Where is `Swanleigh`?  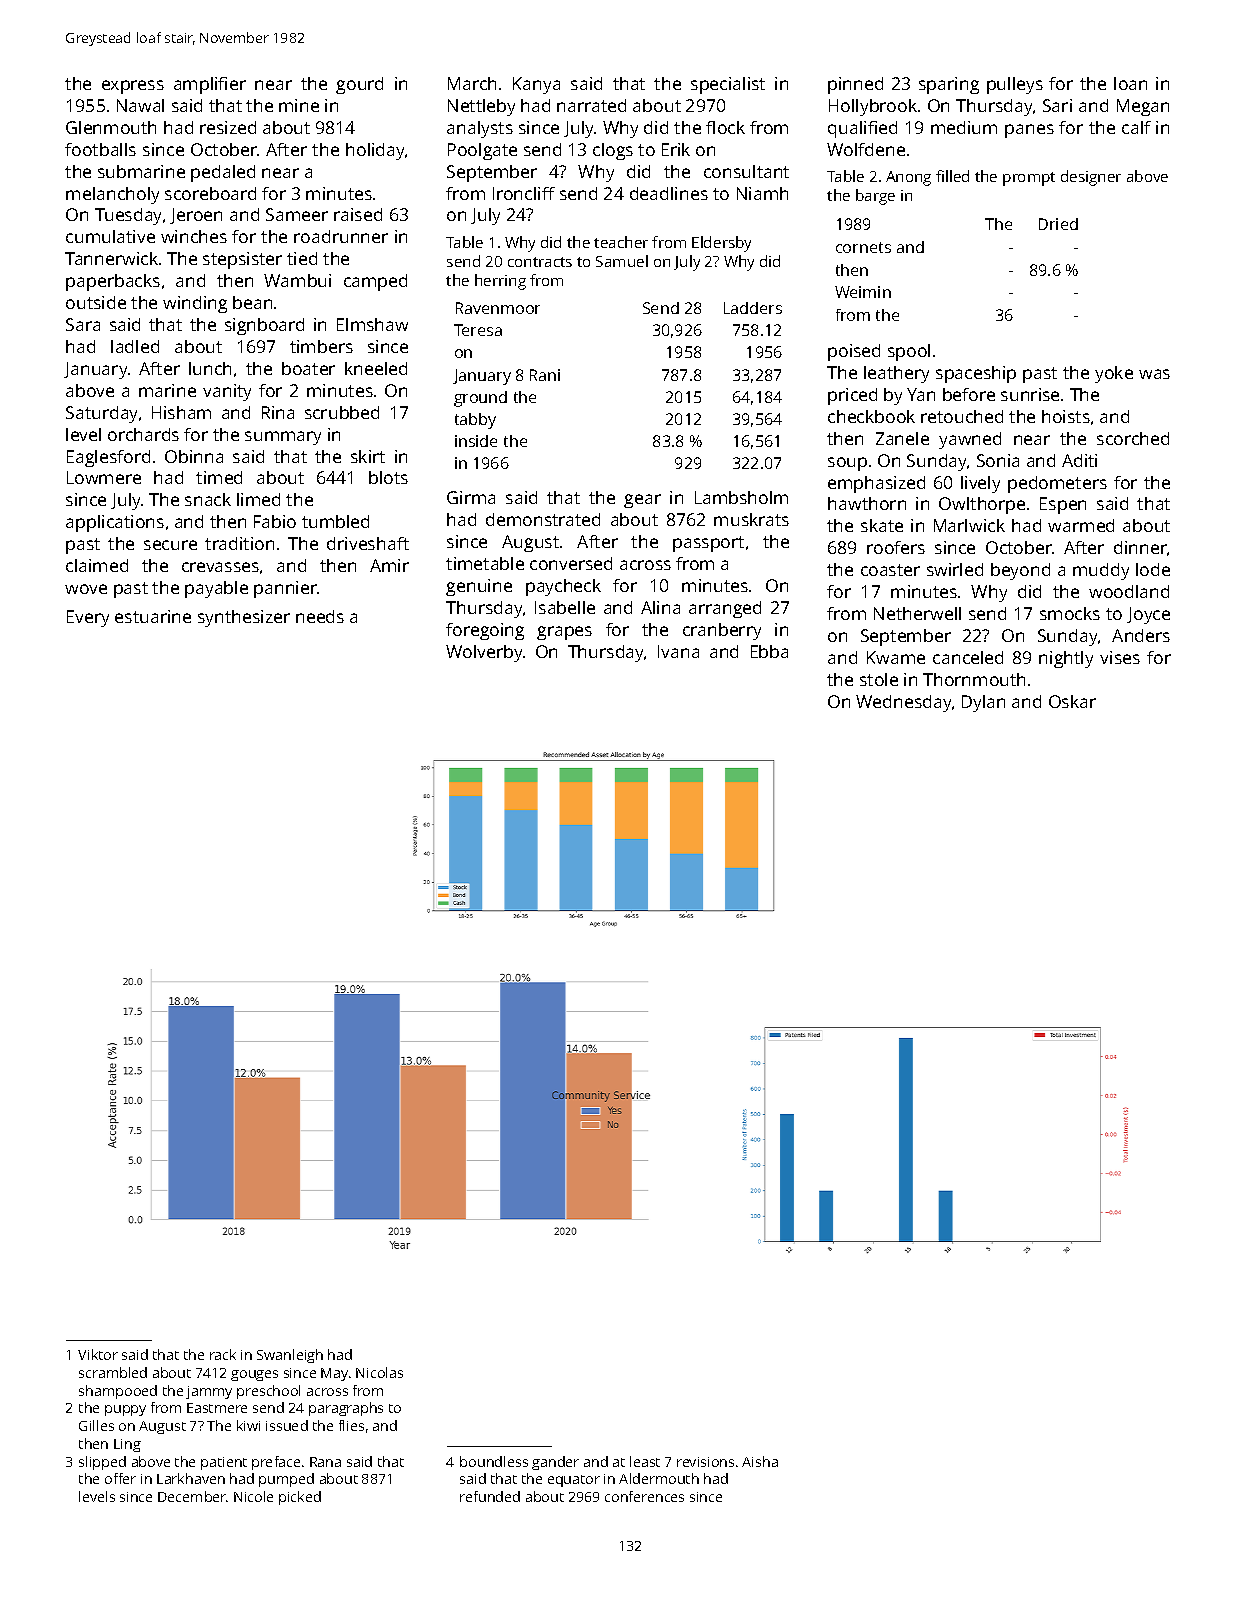
Swanleigh is located at coordinates (290, 1356).
